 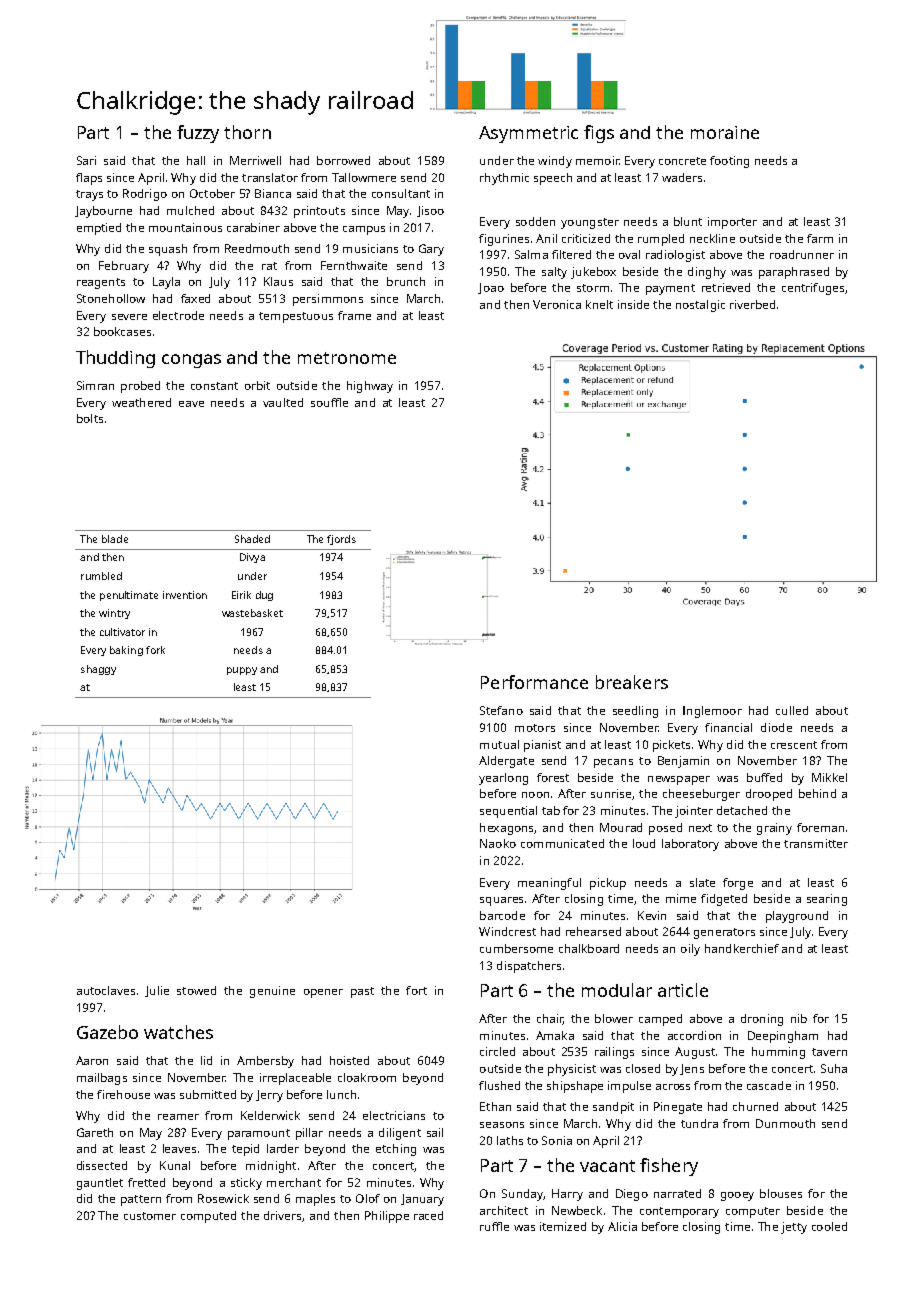 I want to click on Asymmetric, so click(x=528, y=134).
